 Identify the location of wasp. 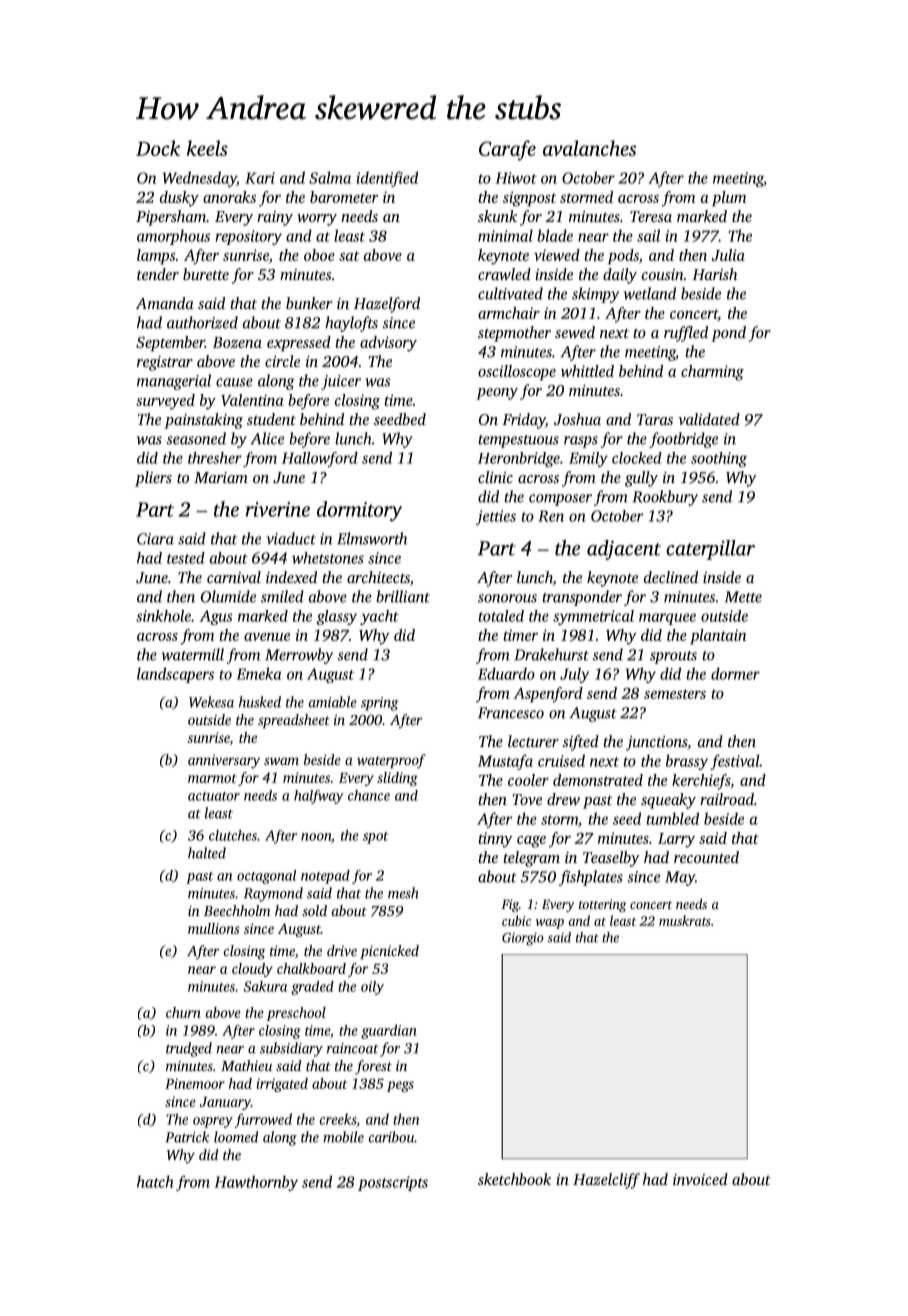
(550, 924).
